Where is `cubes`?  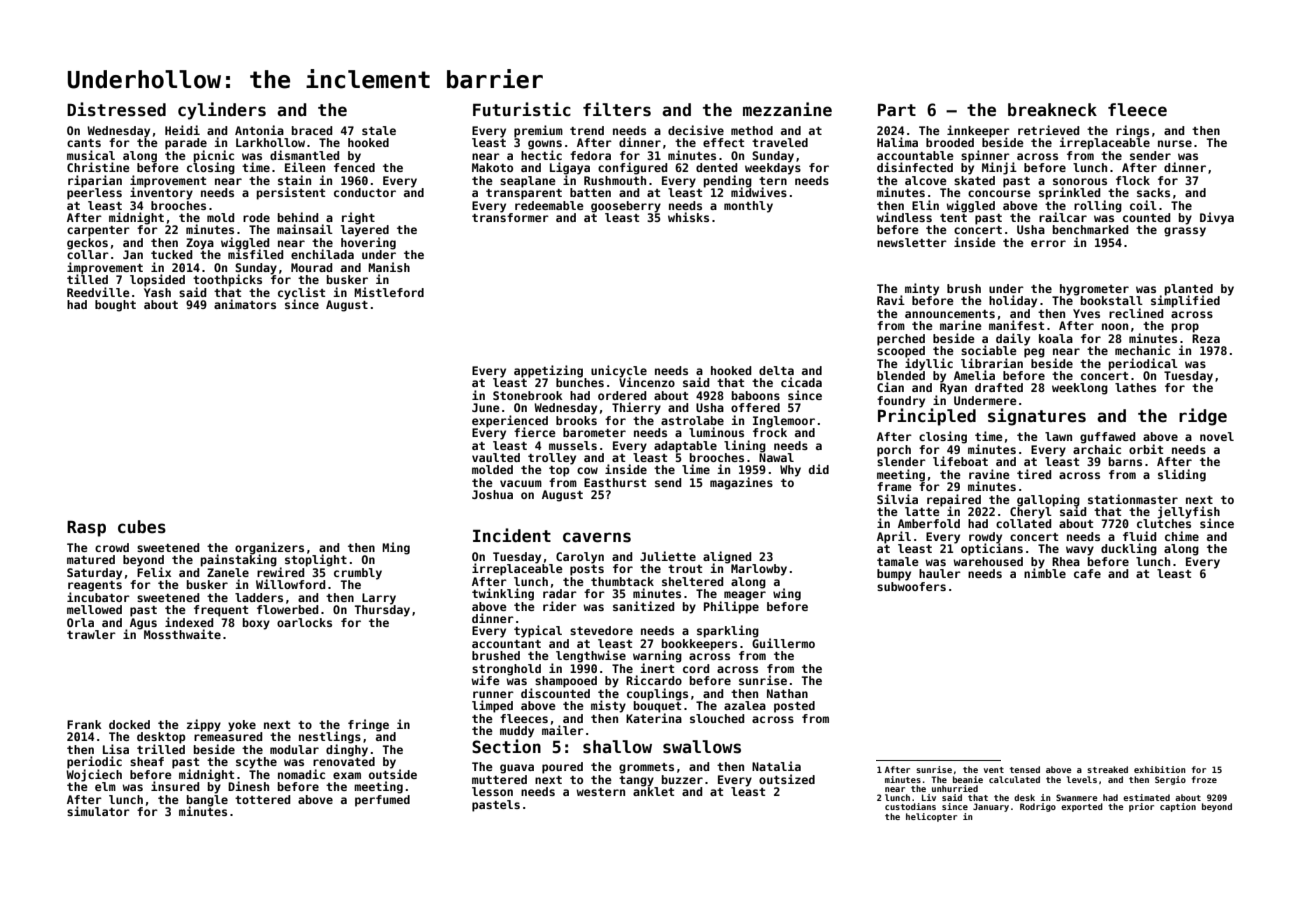 cubes is located at coordinates (142, 527).
